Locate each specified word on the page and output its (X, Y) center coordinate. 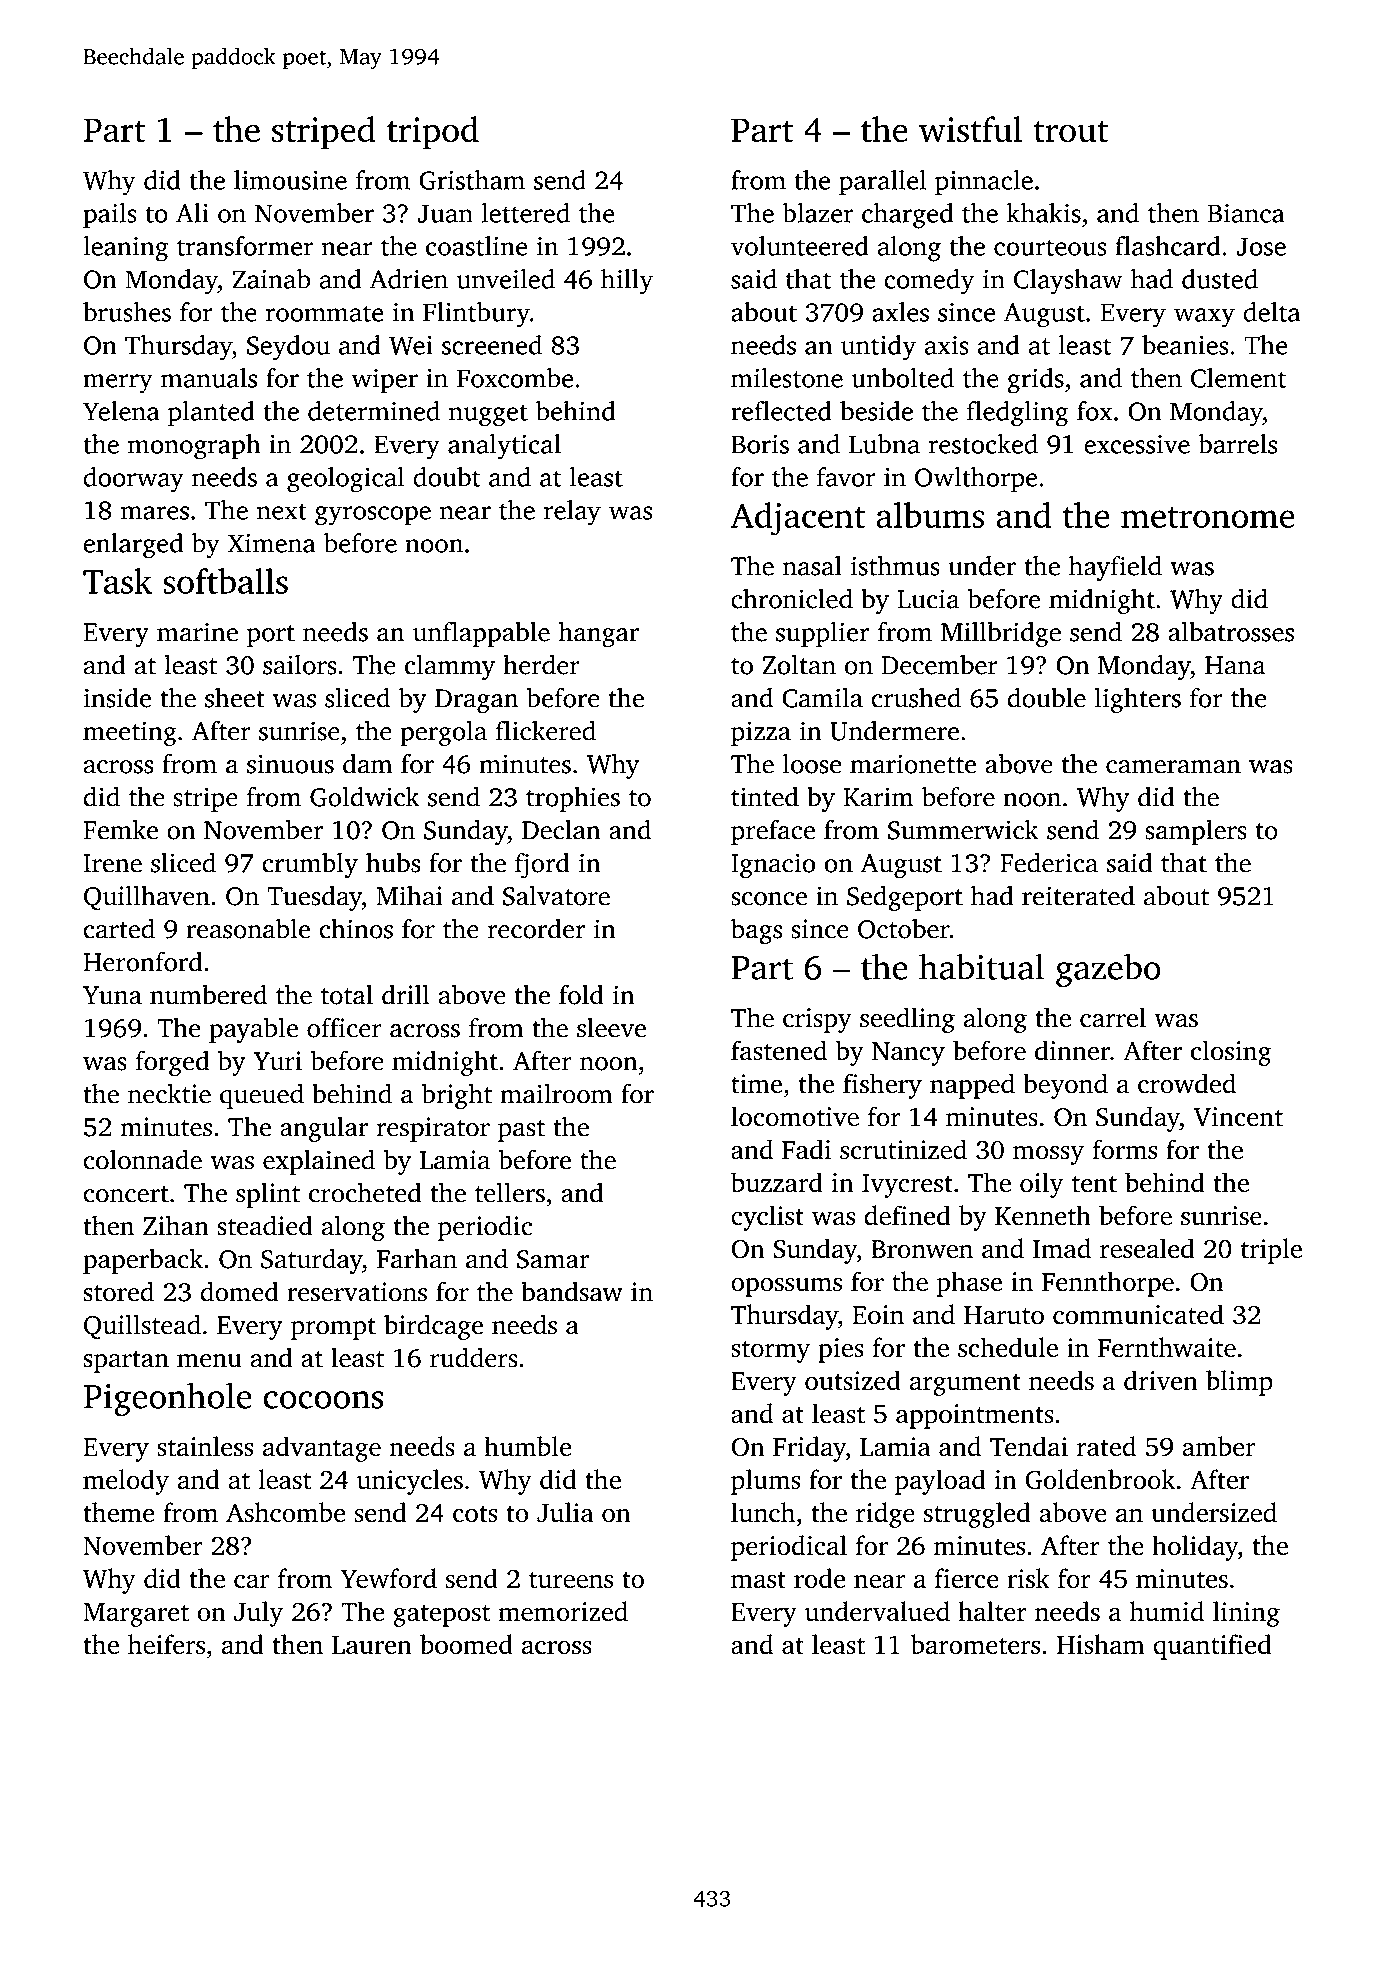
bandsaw (572, 1291)
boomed (466, 1644)
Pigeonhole (167, 1399)
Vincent (1238, 1117)
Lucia (928, 599)
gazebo (1108, 970)
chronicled (792, 599)
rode (819, 1578)
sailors (300, 664)
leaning (125, 249)
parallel (882, 182)
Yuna (112, 995)
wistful (970, 129)
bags (756, 931)
